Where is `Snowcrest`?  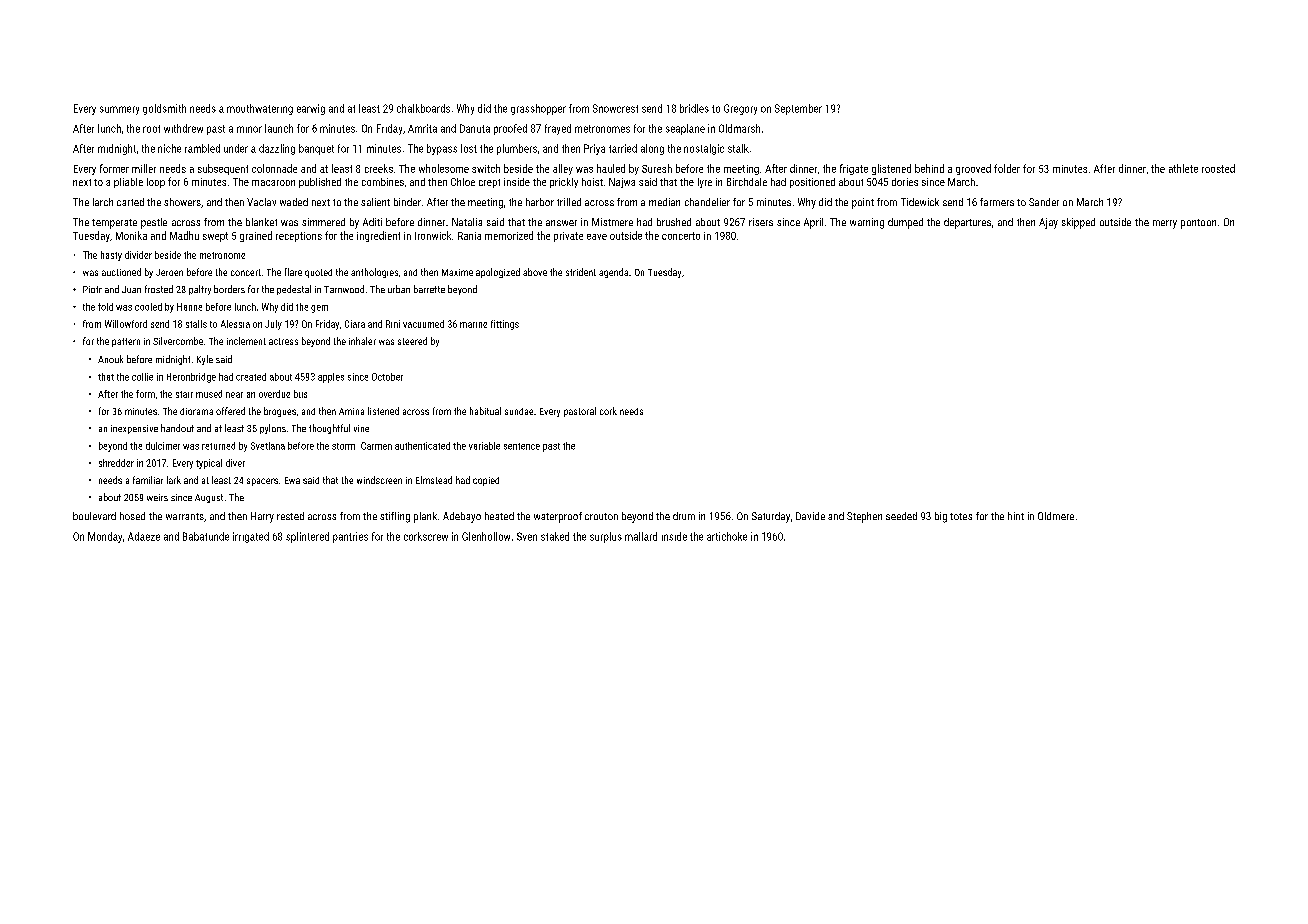 Snowcrest is located at coordinates (615, 108).
